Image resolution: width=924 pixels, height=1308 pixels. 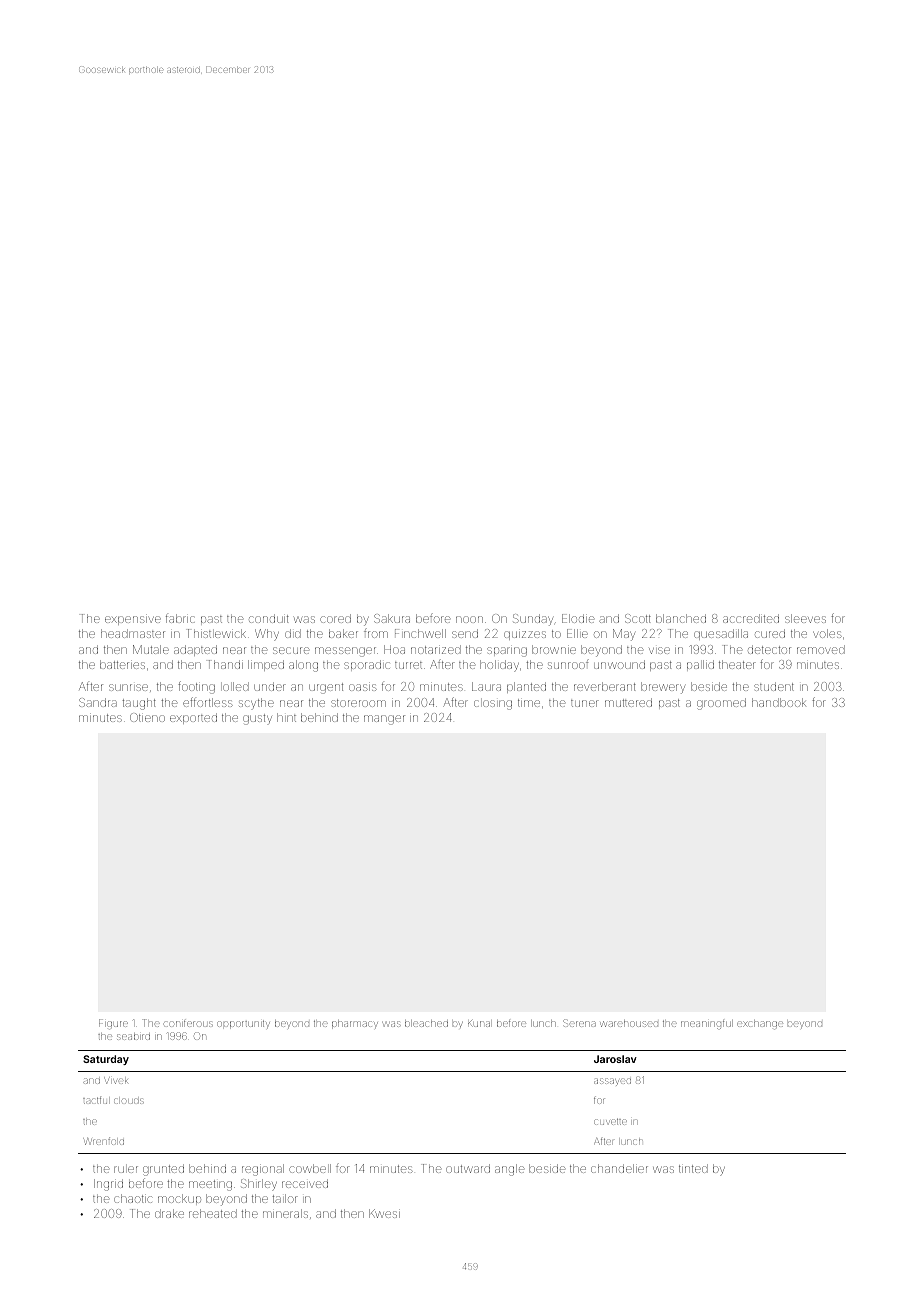 What do you see at coordinates (129, 1101) in the image?
I see `clouds` at bounding box center [129, 1101].
